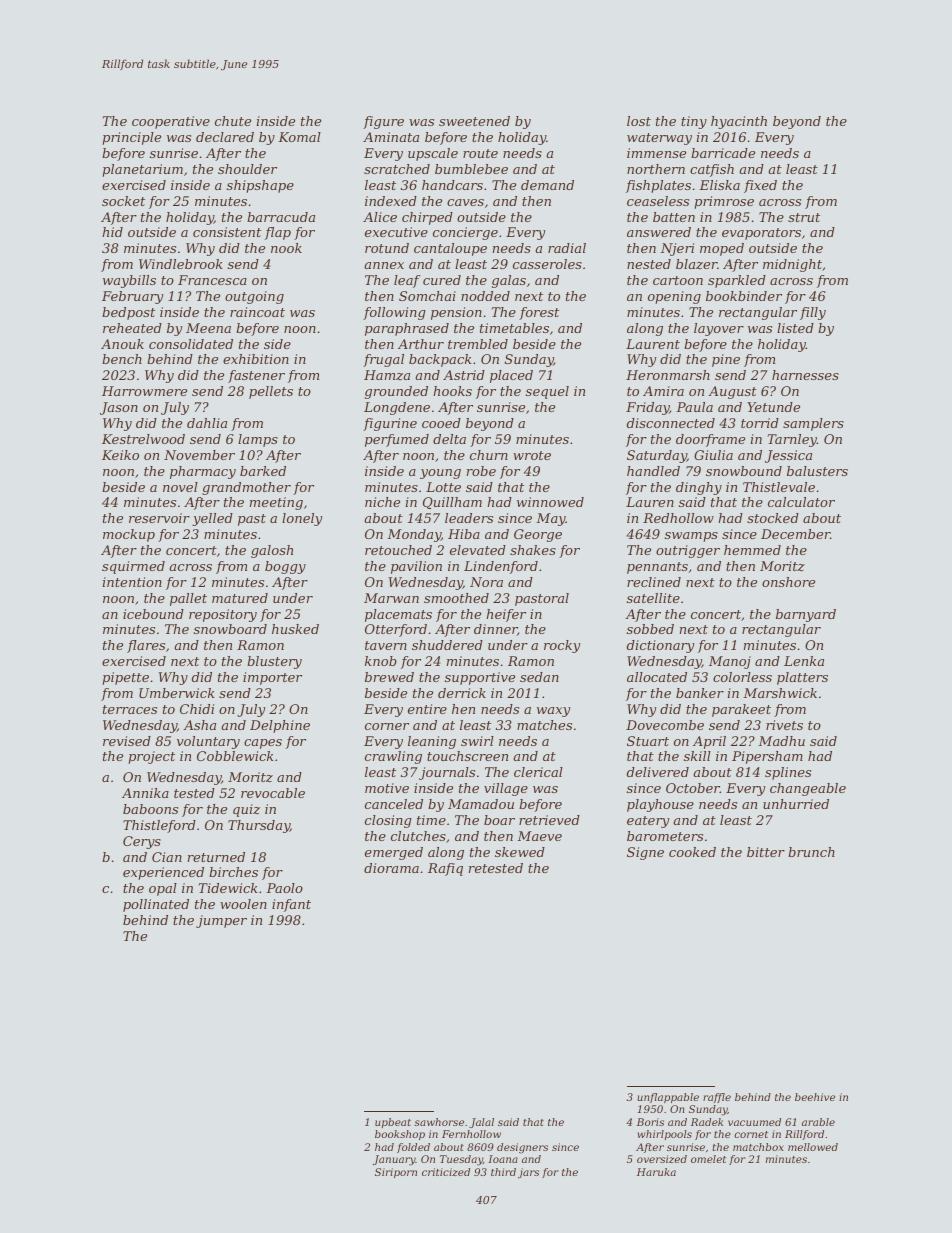  Describe the element at coordinates (382, 502) in the screenshot. I see `niche` at that location.
